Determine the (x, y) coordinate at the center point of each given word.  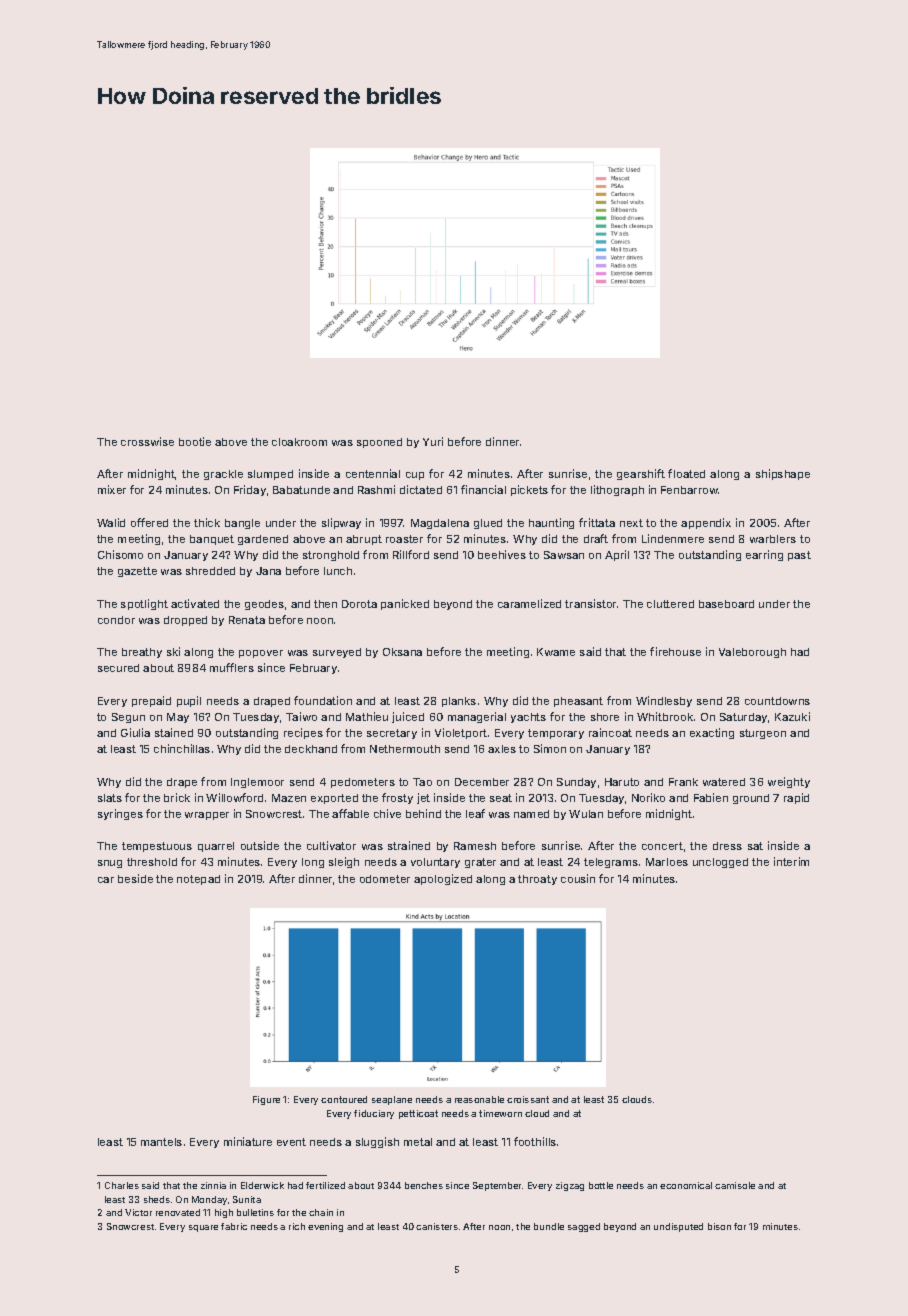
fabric (234, 1226)
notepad (198, 880)
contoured (344, 1099)
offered (149, 522)
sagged (584, 1227)
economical (686, 1185)
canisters (437, 1226)
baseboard (726, 604)
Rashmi (376, 489)
